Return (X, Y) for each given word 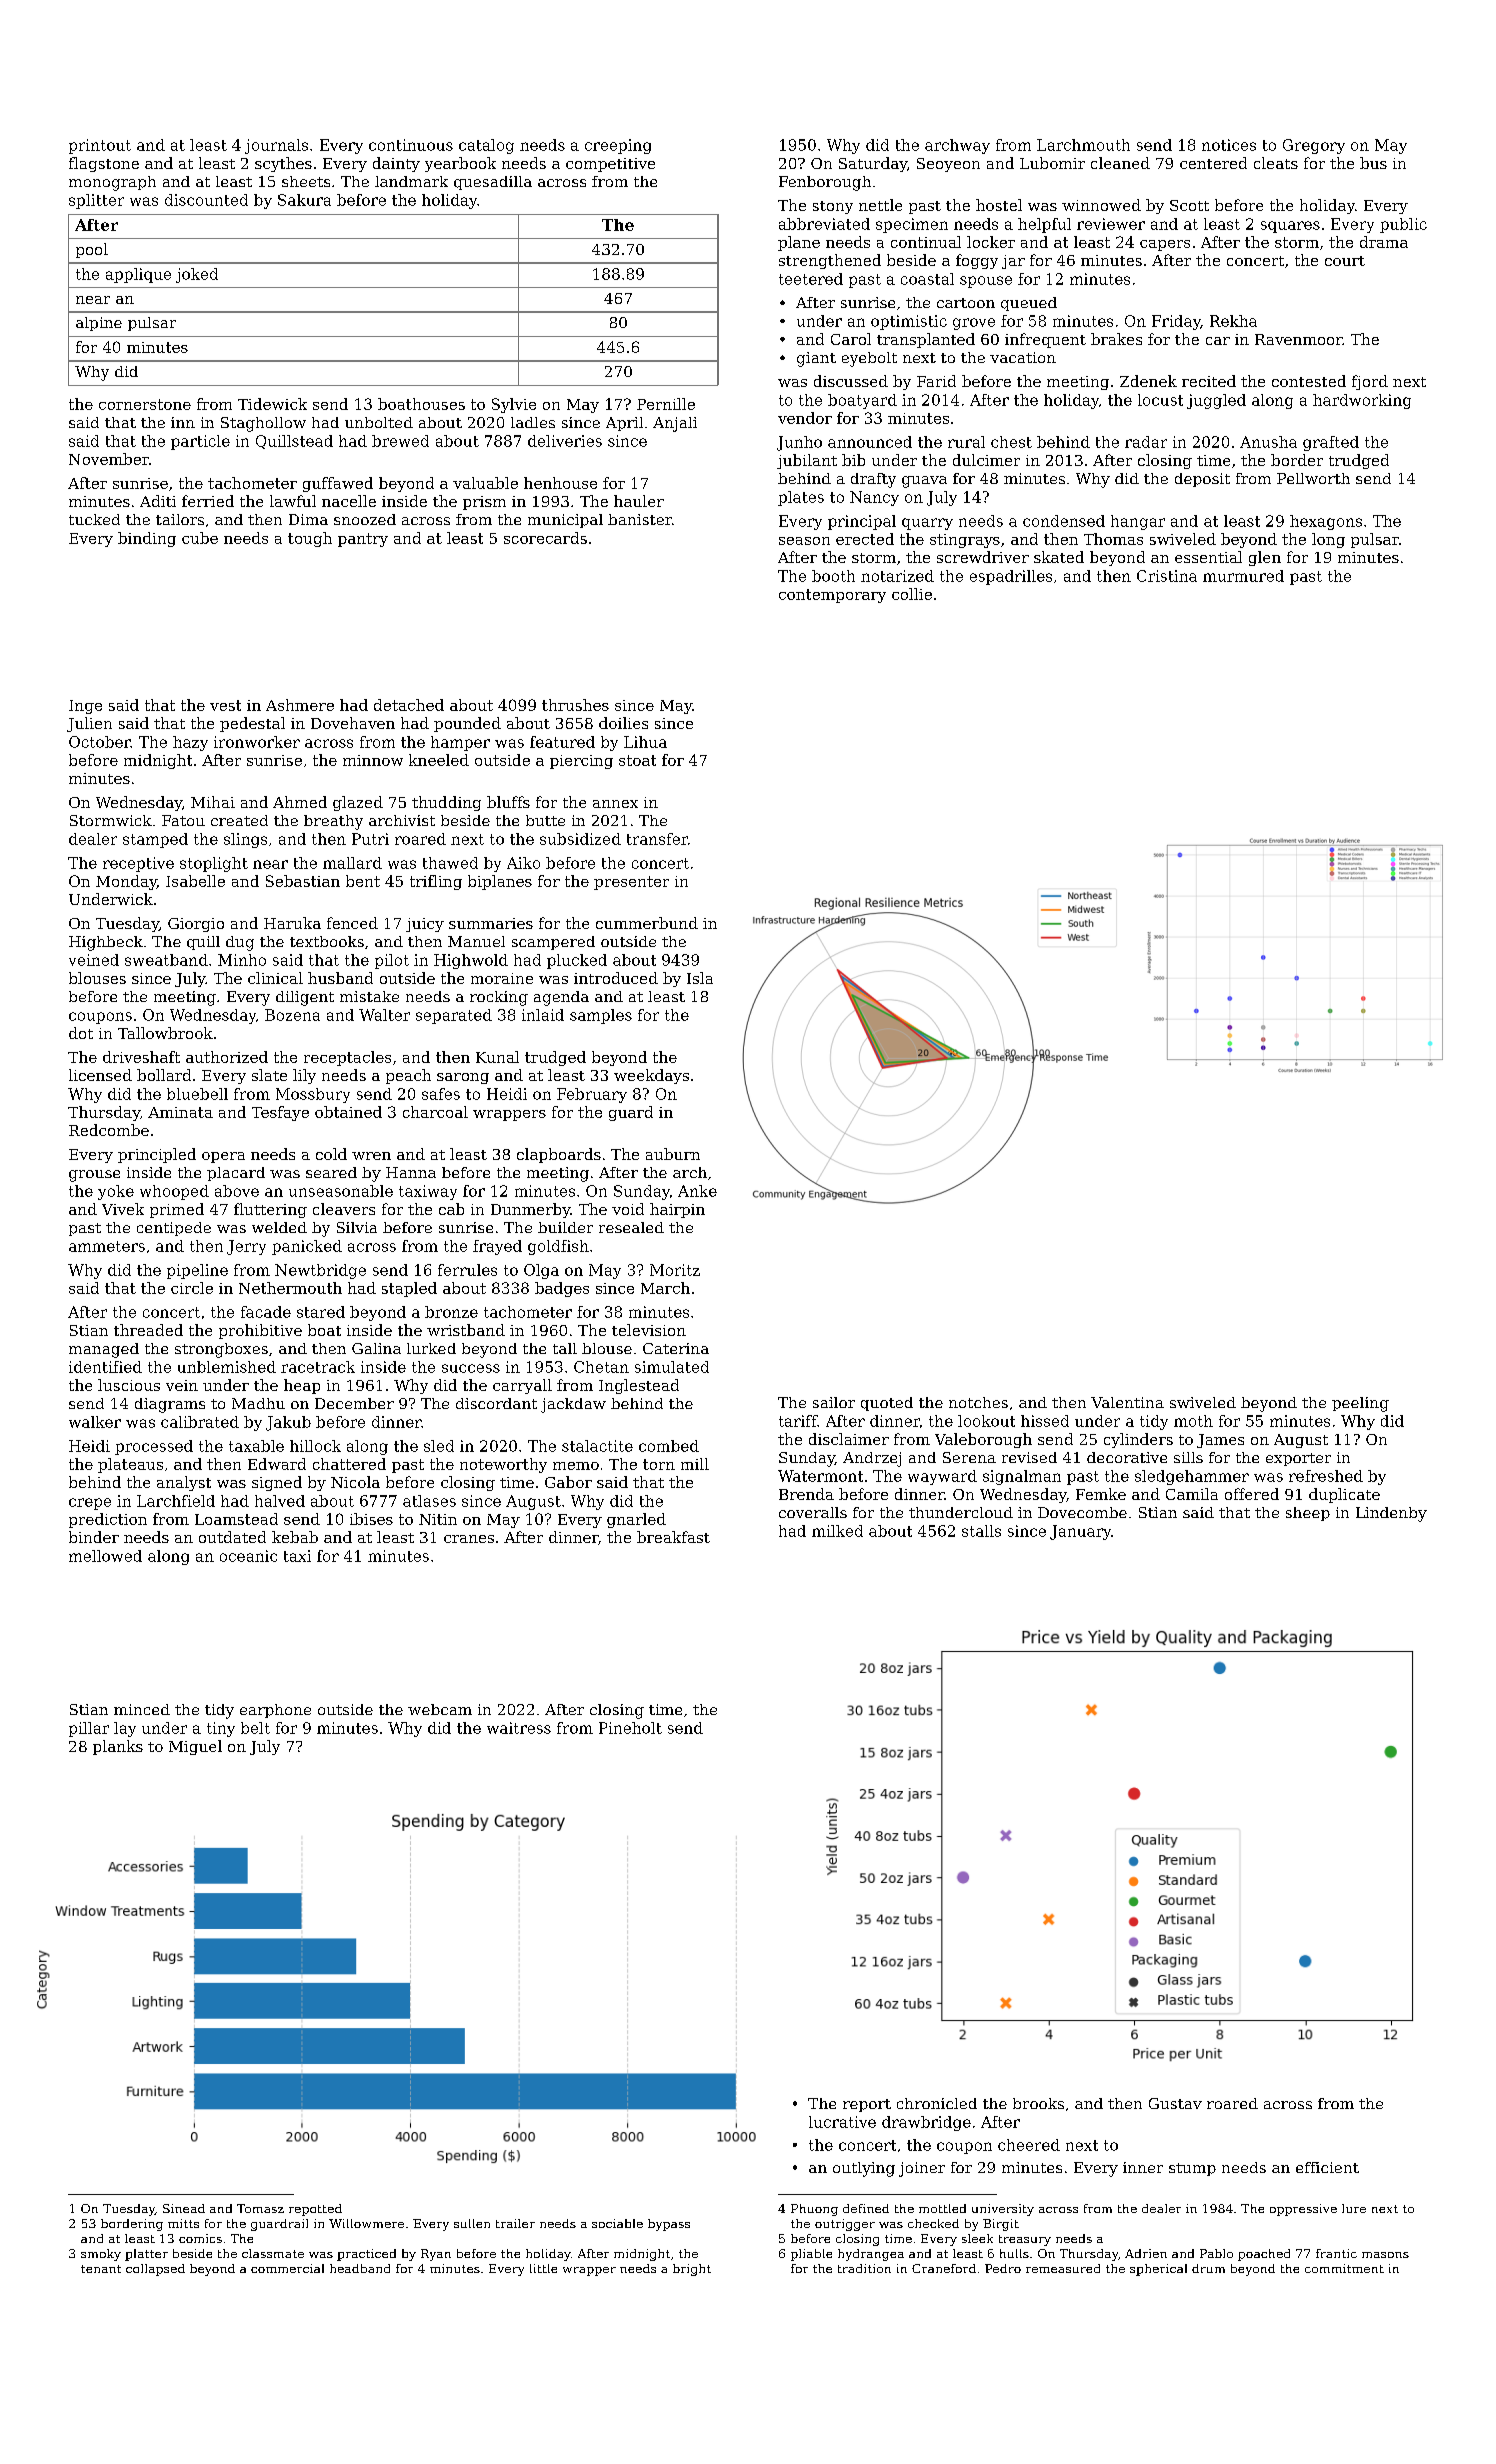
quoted (887, 1404)
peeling (1360, 1404)
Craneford (944, 2268)
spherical (1158, 2270)
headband (360, 2268)
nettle (880, 205)
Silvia (357, 1227)
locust (1160, 400)
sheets (306, 181)
